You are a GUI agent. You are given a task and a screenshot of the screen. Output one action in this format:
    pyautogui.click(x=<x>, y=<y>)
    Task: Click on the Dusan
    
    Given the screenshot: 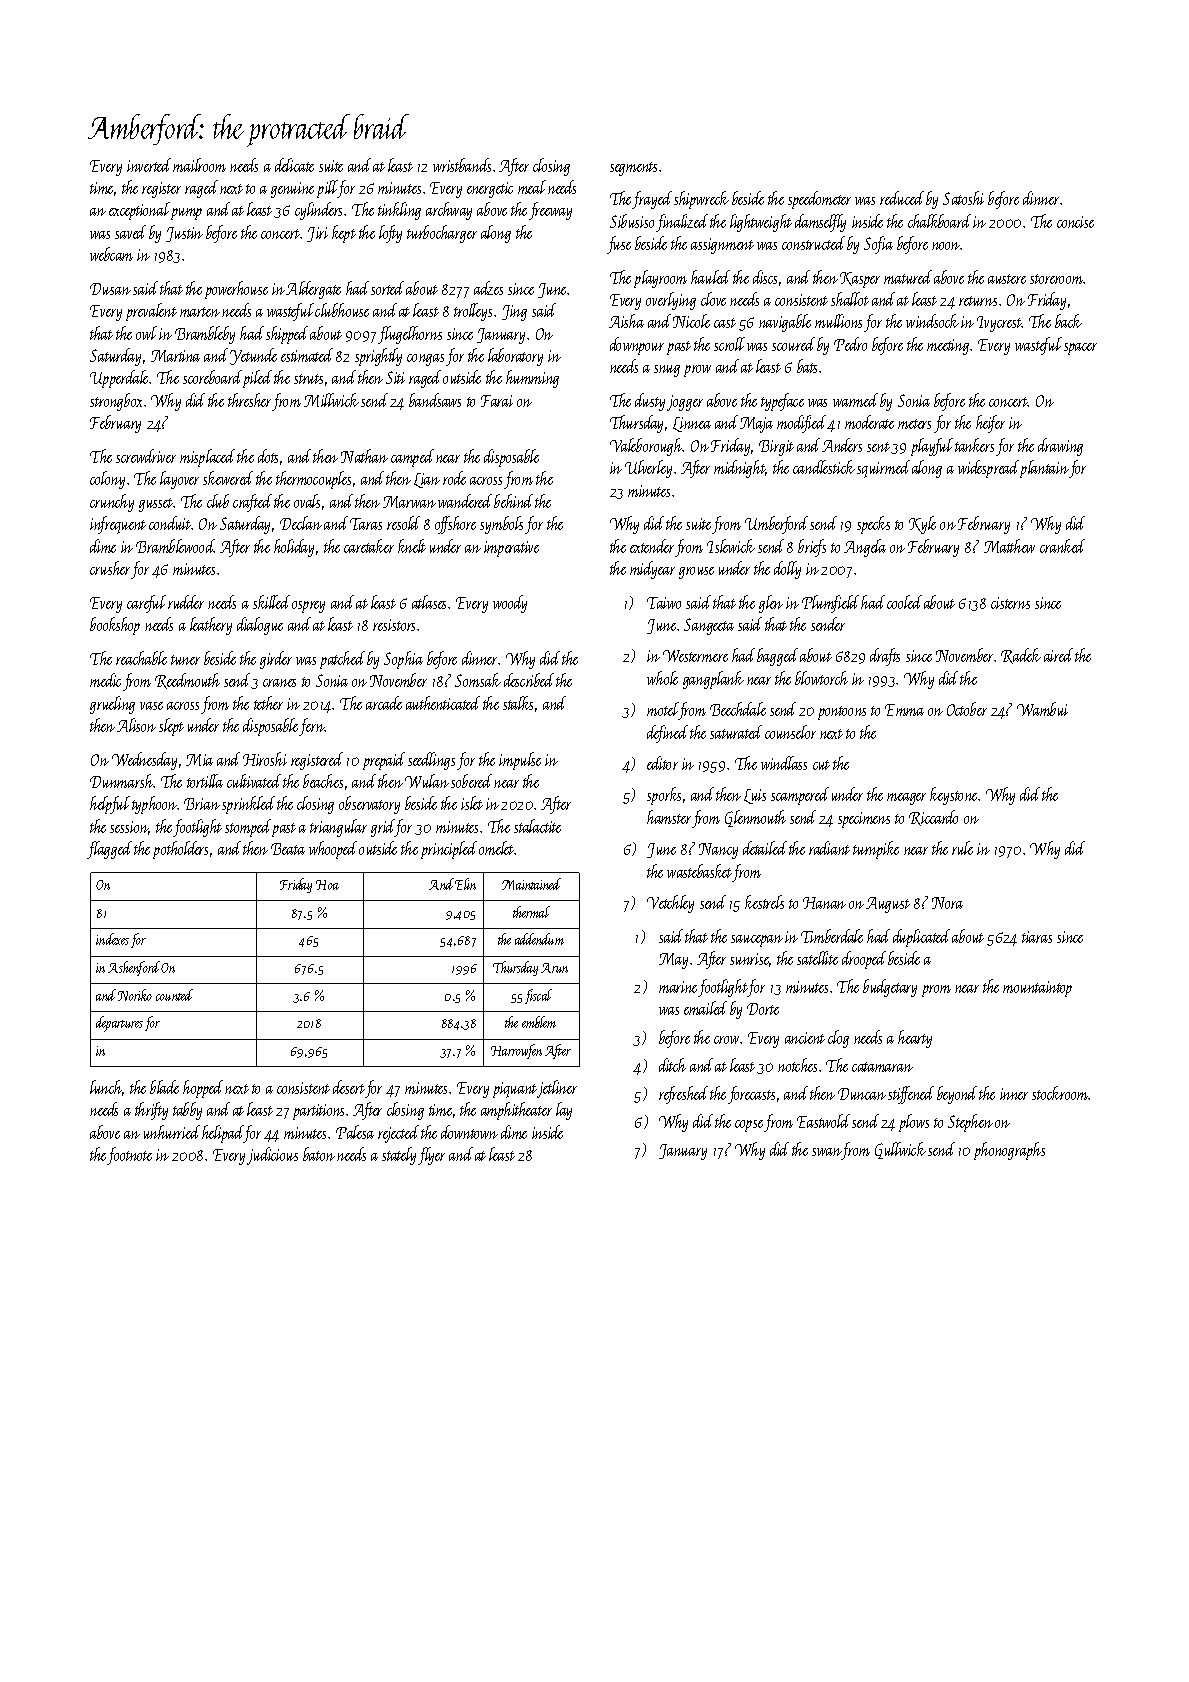 What is the action you would take?
    pyautogui.click(x=110, y=289)
